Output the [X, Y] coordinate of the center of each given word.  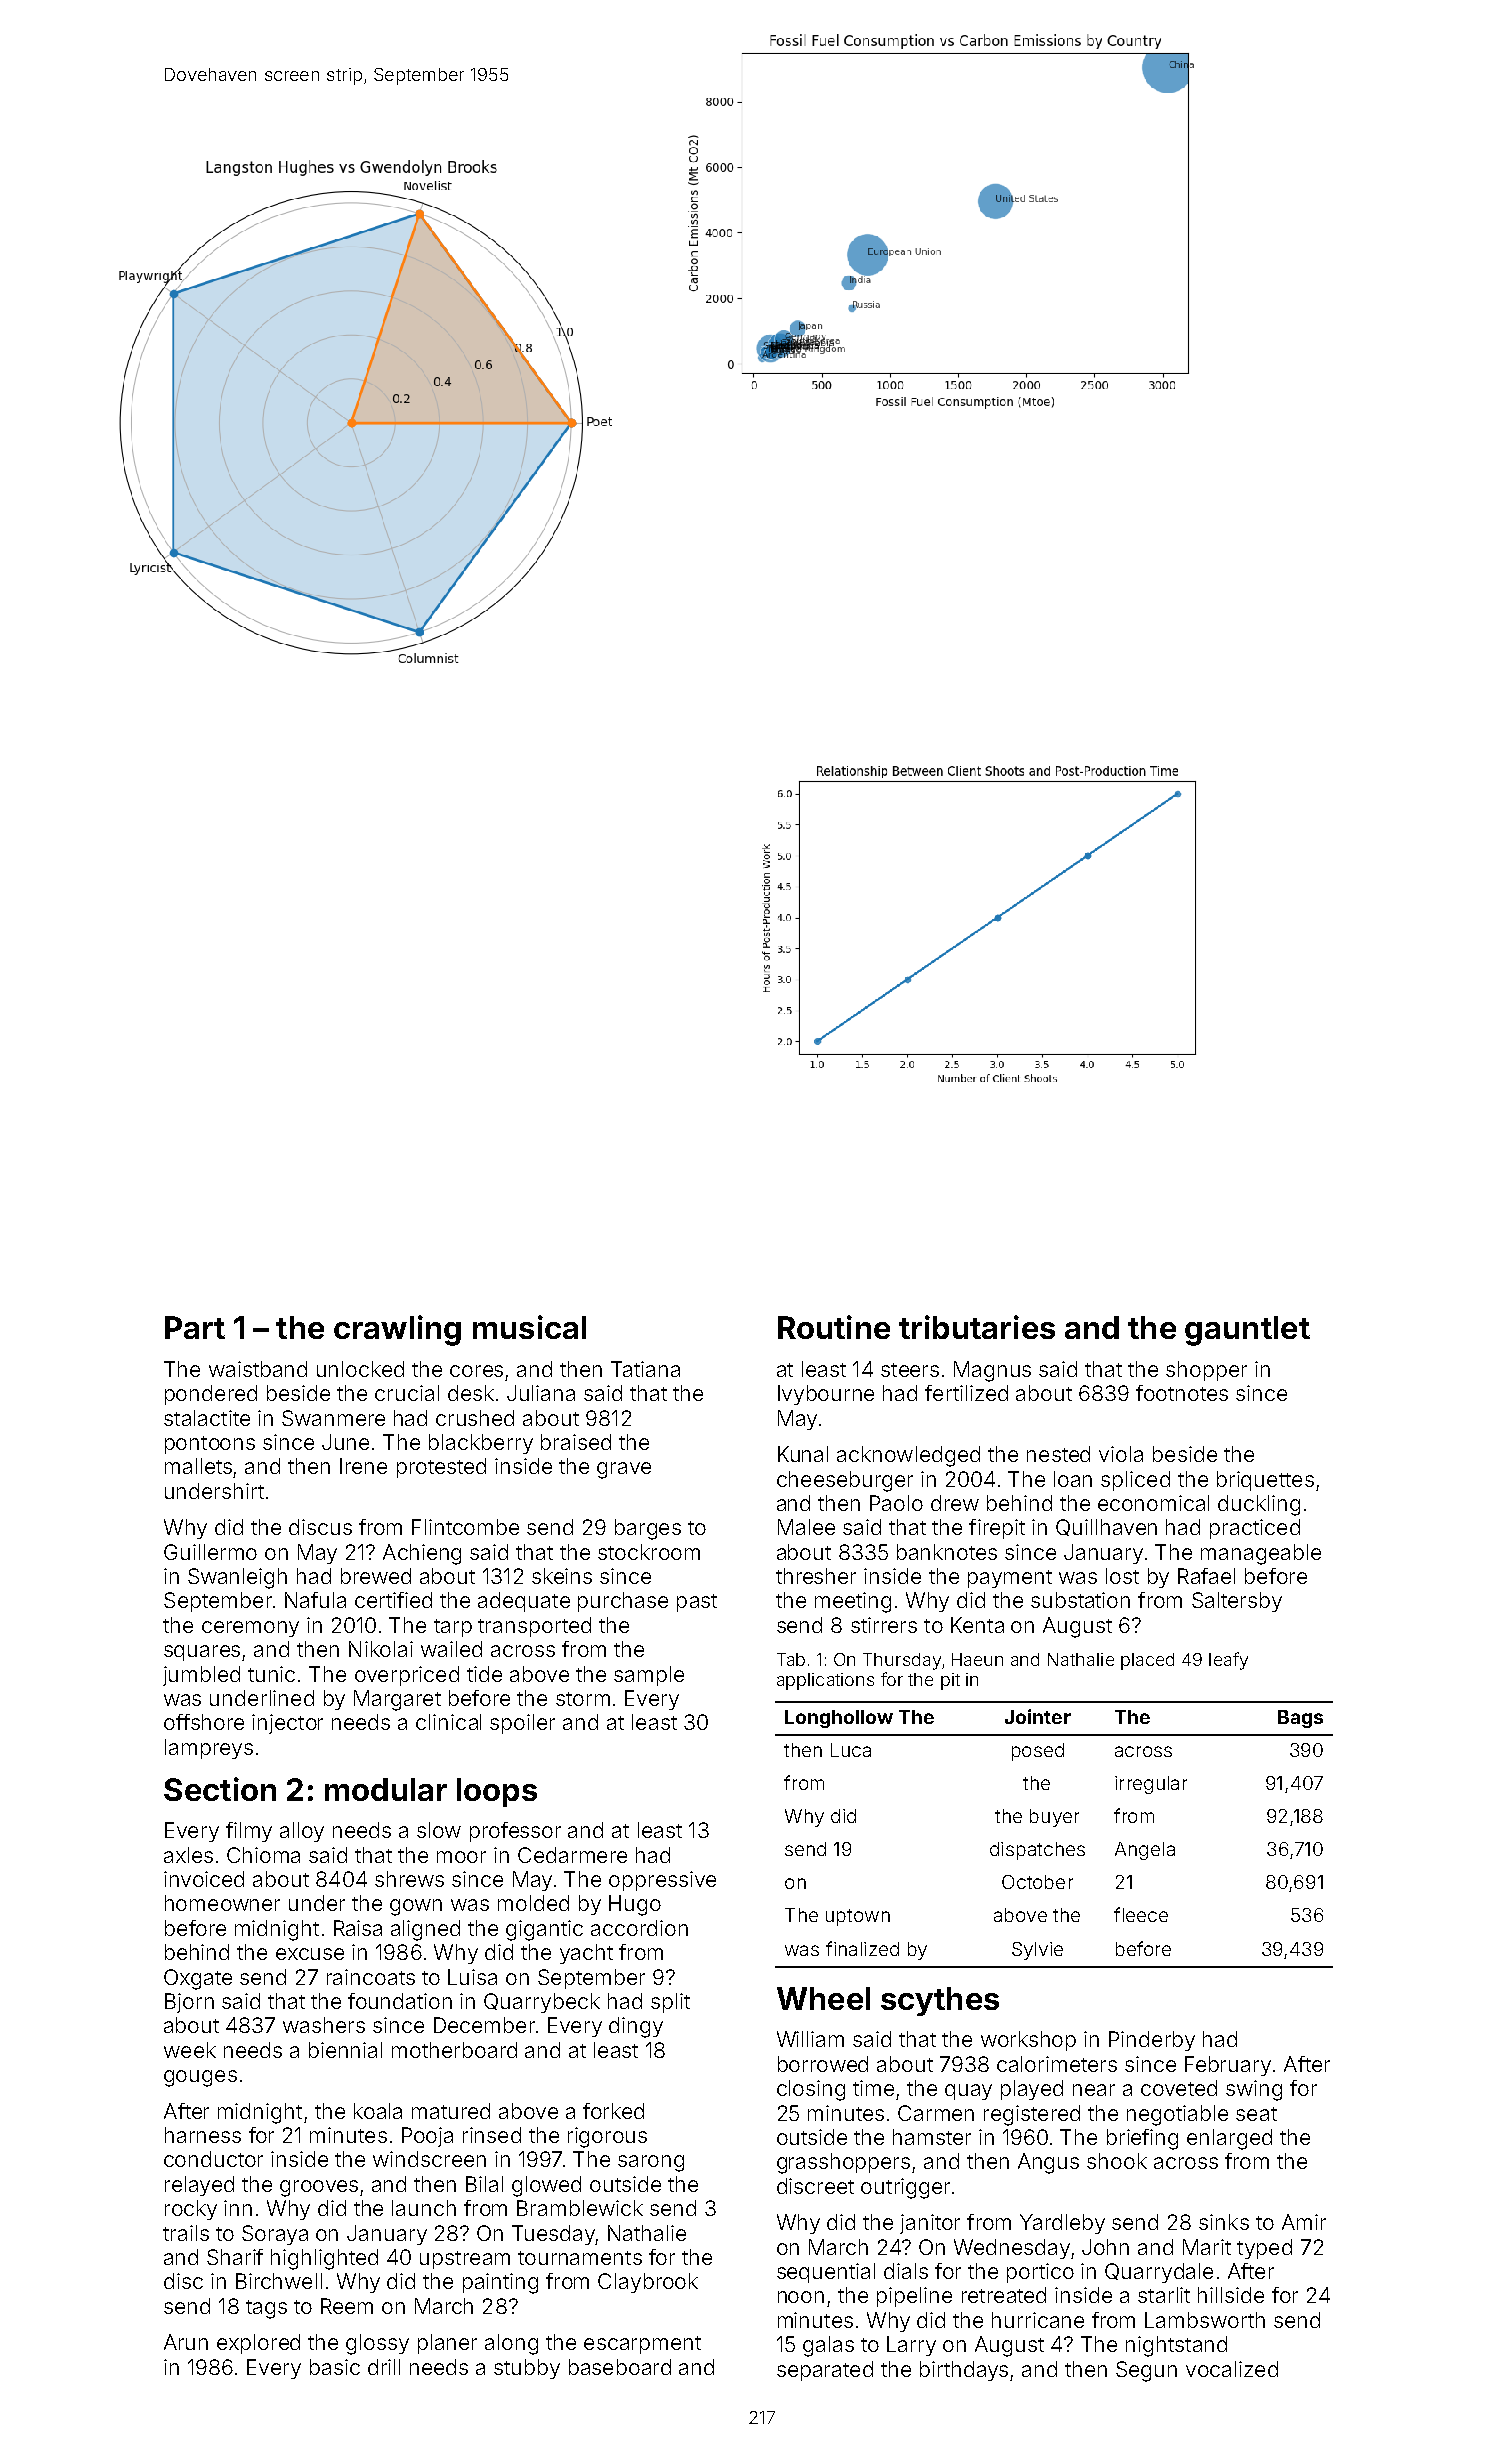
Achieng [422, 1554]
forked [613, 2111]
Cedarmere [572, 1855]
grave [624, 1470]
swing [1254, 2090]
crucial [407, 1393]
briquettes [1265, 1481]
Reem [347, 2306]
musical [529, 1327]
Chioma [263, 1855]
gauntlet [1247, 1331]
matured [451, 2111]
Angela [1145, 1851]
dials [906, 2271]
